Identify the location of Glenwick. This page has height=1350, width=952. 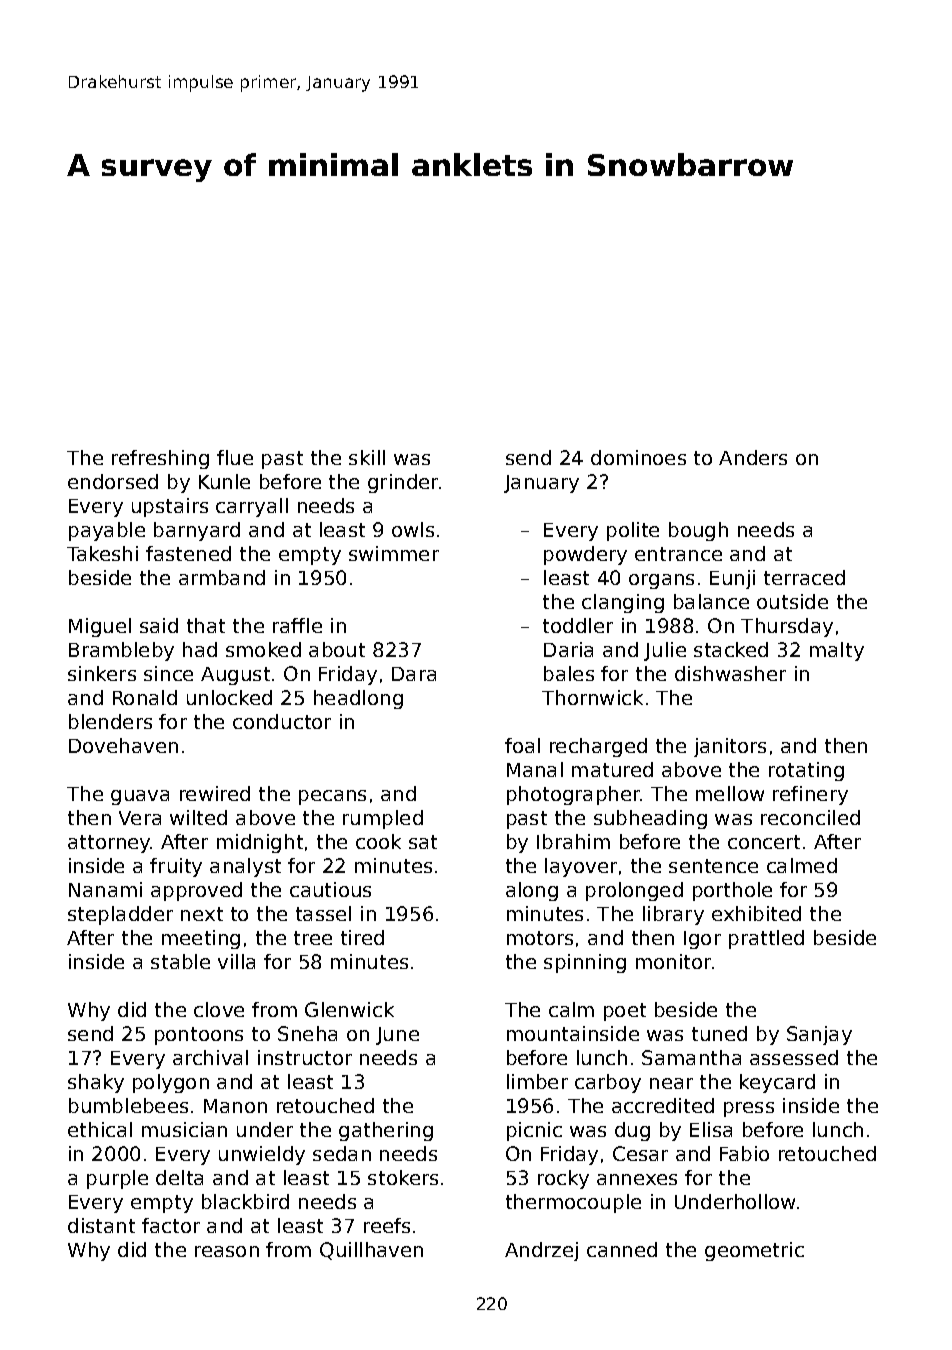
(349, 1009).
